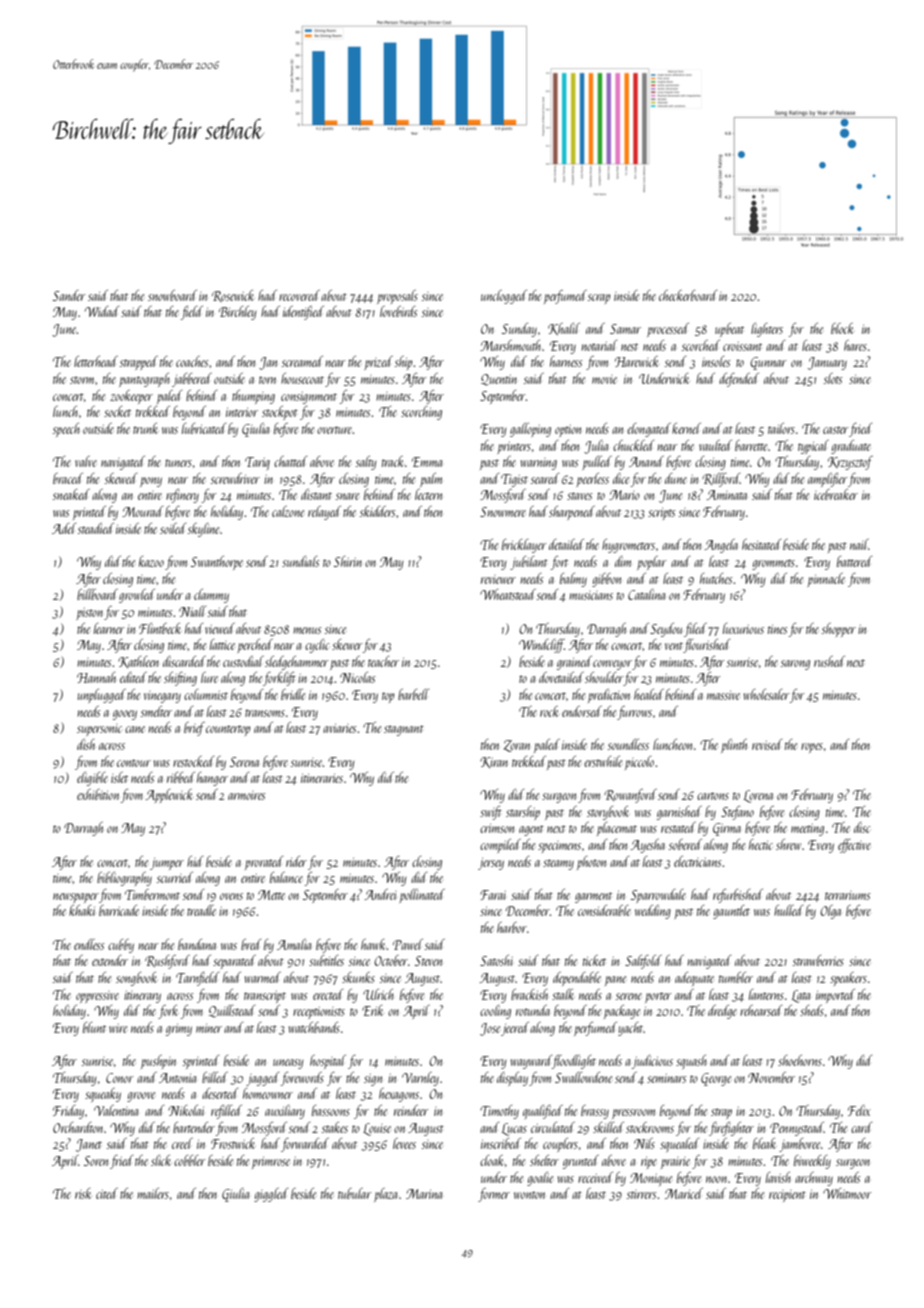 Image resolution: width=924 pixels, height=1308 pixels. Describe the element at coordinates (421, 413) in the image. I see `scorching` at that location.
